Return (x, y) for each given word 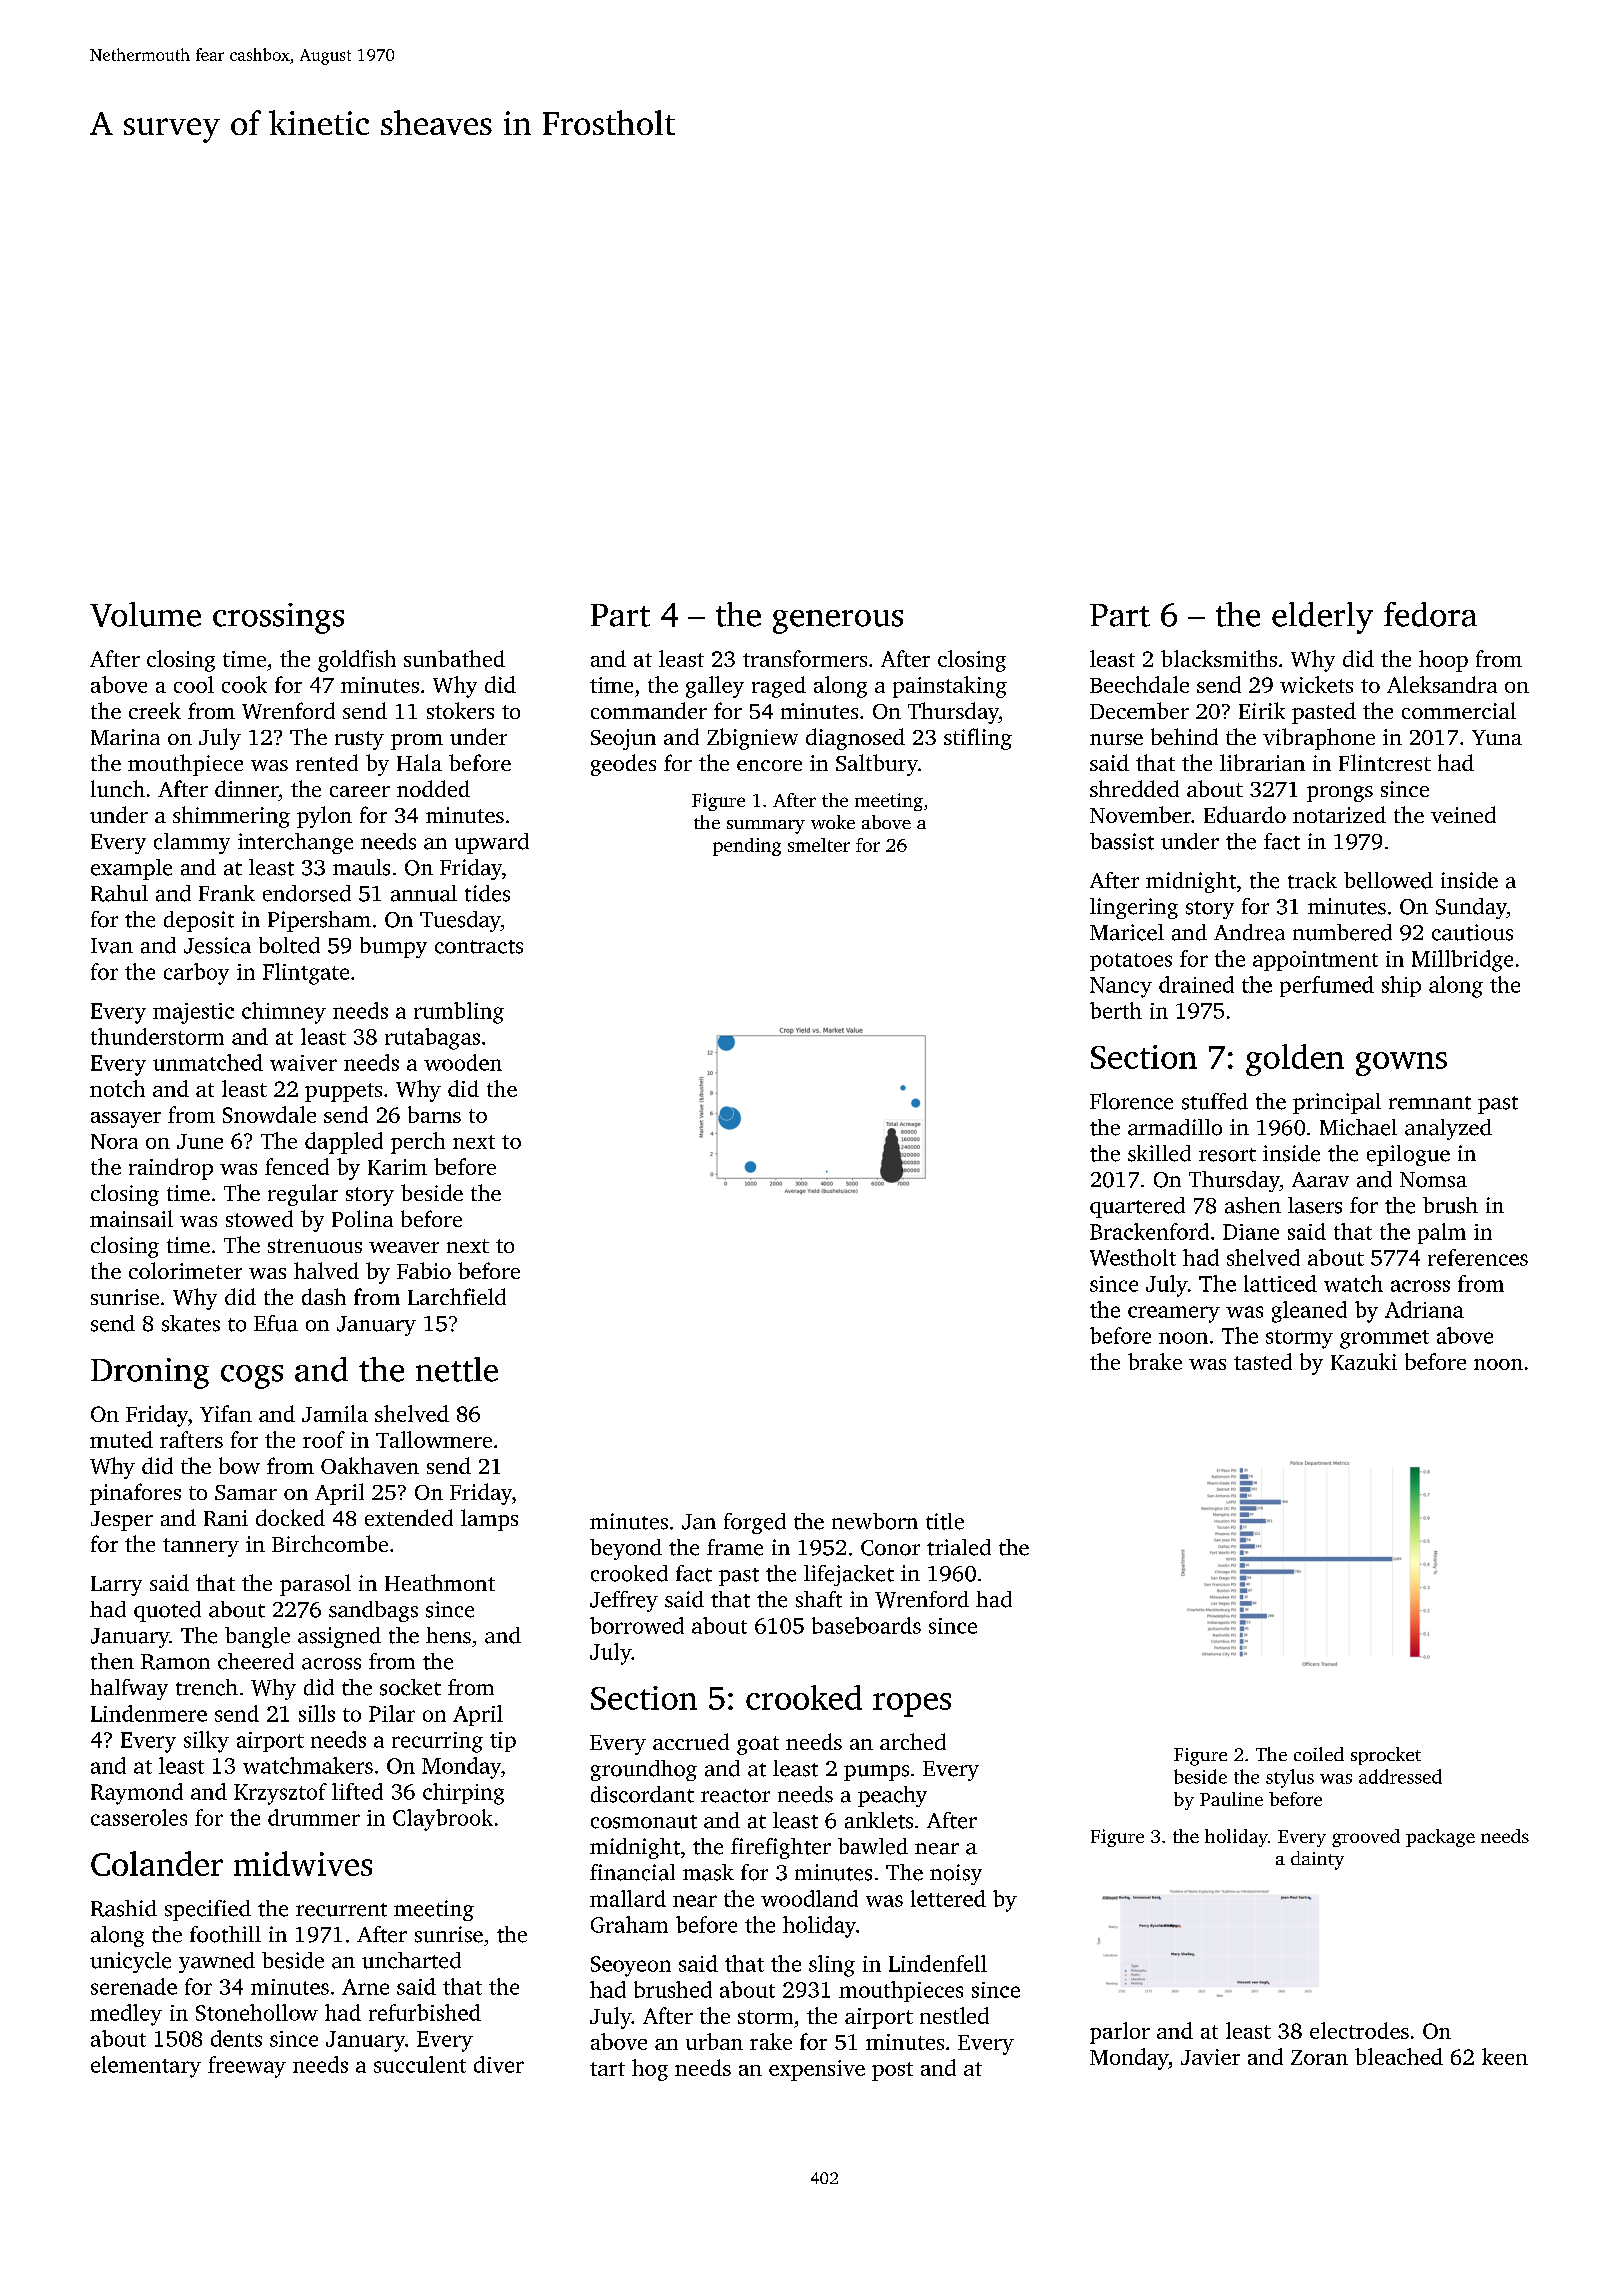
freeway (247, 2067)
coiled (1319, 1754)
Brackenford (1149, 1231)
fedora (1430, 614)
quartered (1137, 1207)
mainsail (131, 1218)
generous (838, 622)
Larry (116, 1586)
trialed (959, 1547)
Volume (145, 614)
